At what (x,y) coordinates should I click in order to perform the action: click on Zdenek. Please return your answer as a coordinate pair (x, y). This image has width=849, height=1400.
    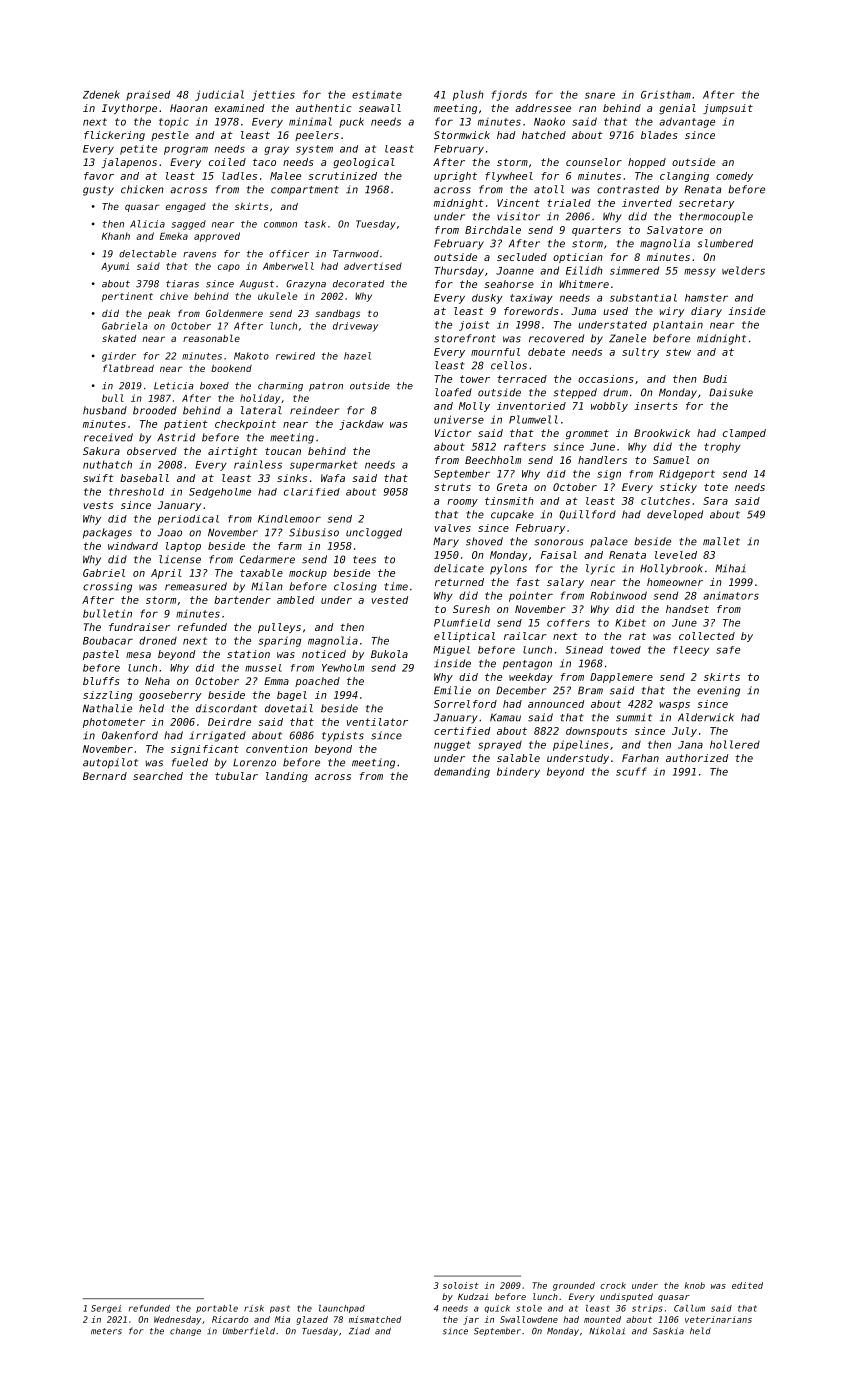
    Looking at the image, I should click on (101, 94).
